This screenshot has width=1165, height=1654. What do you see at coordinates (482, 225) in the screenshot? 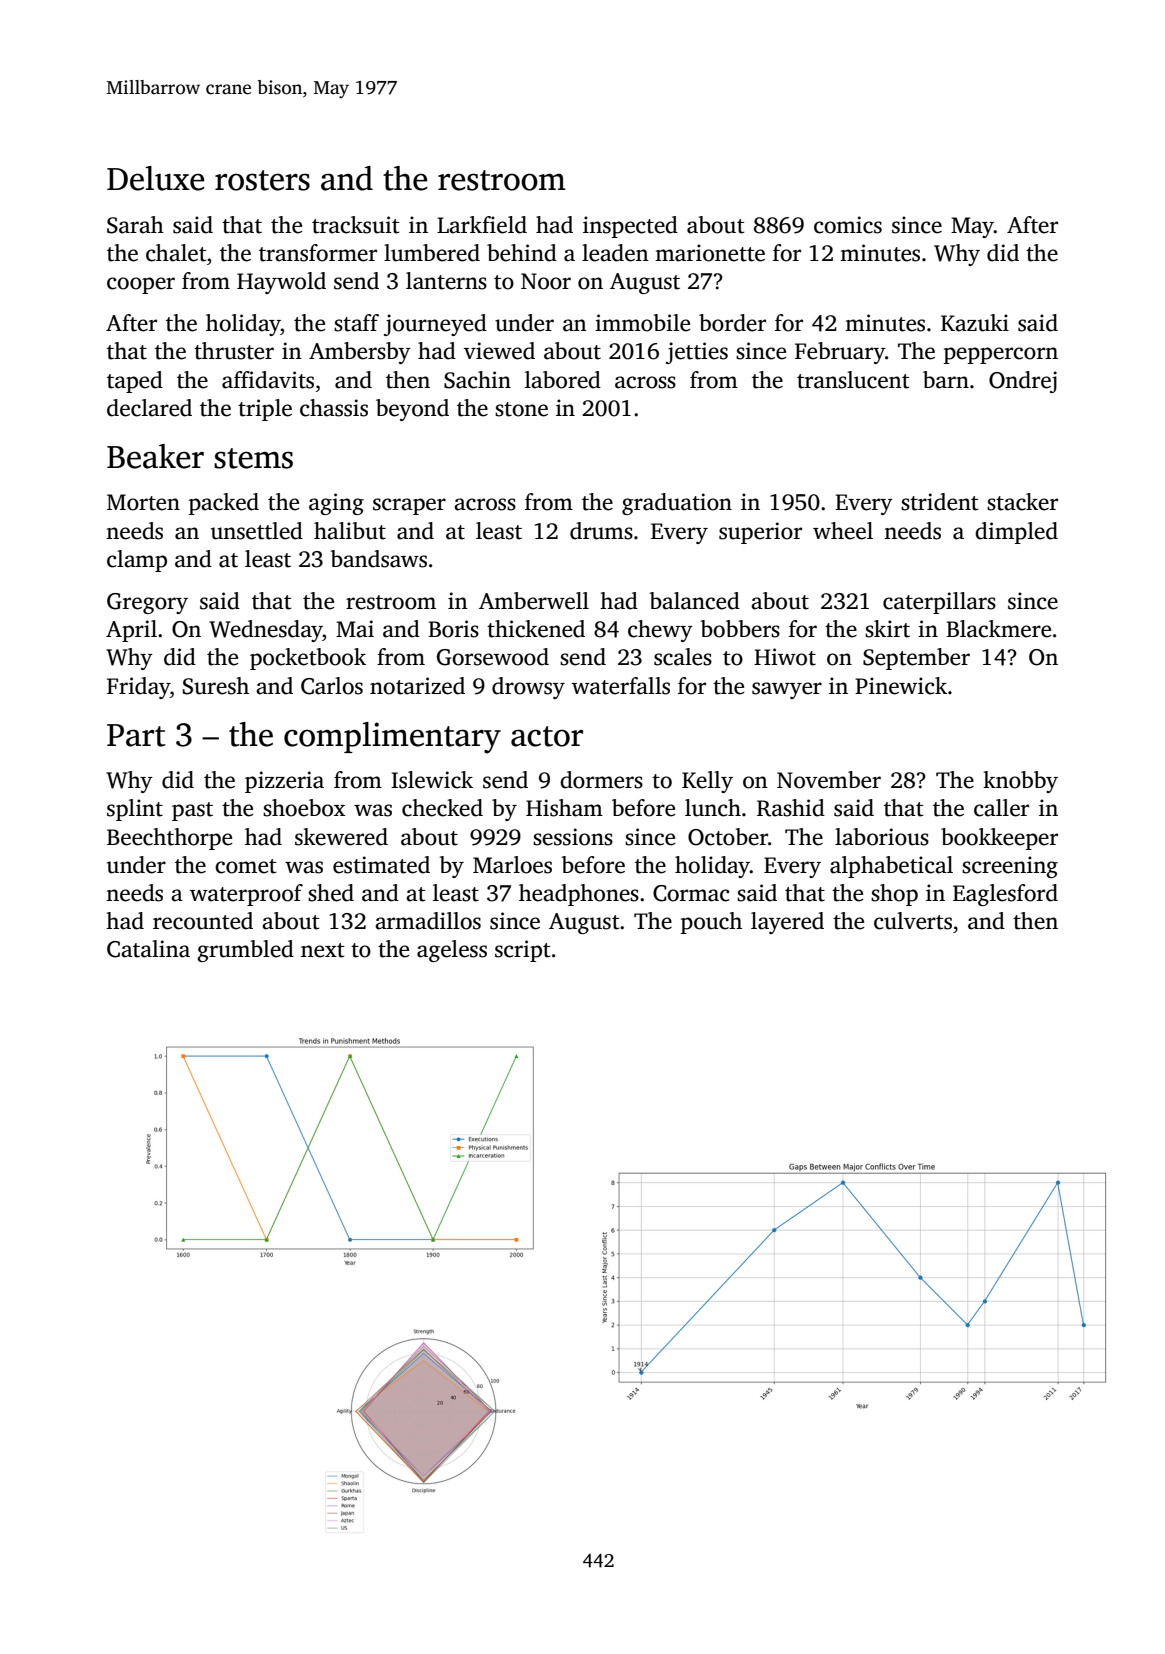
I see `Larkfield` at bounding box center [482, 225].
